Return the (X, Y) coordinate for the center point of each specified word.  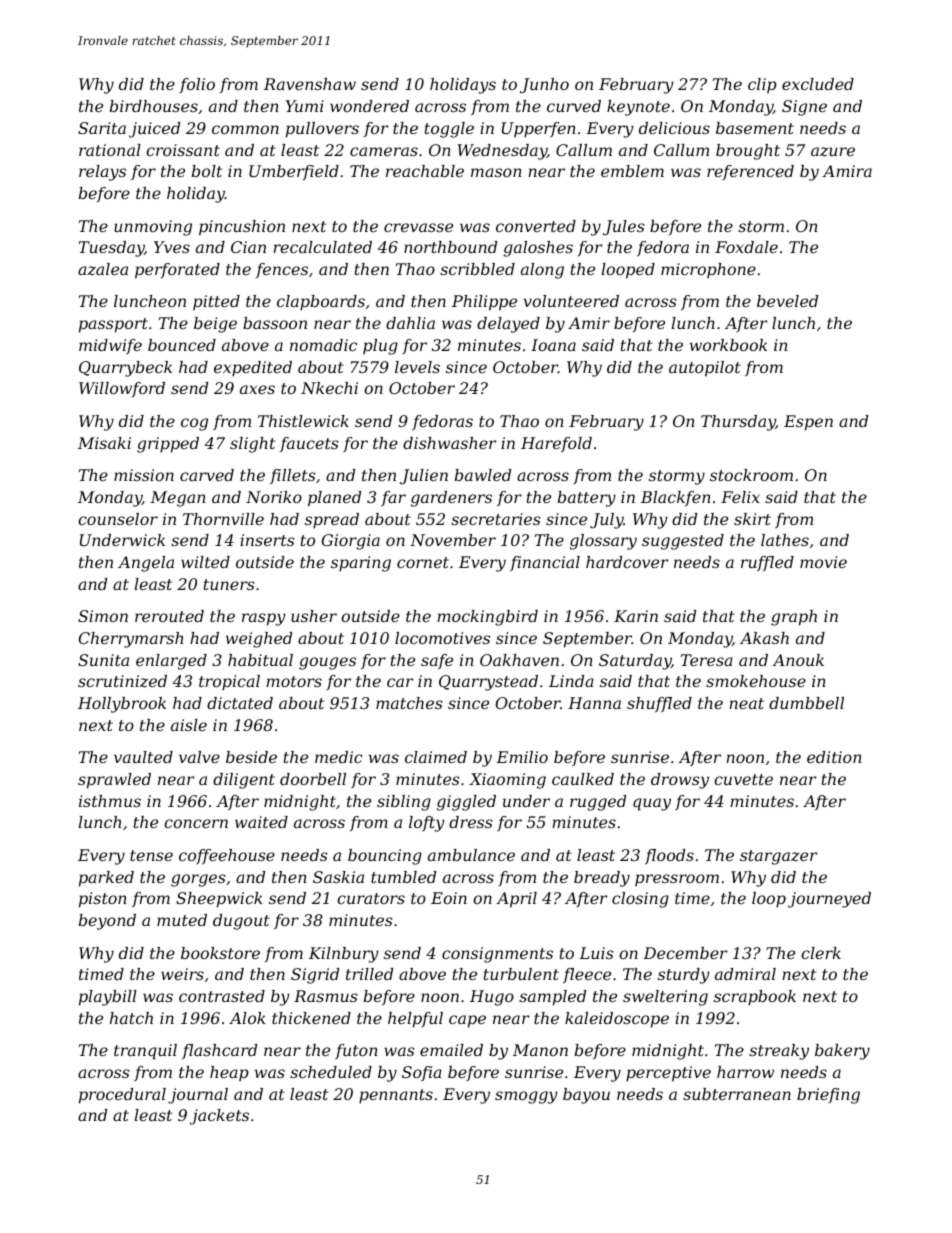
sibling (404, 803)
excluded (818, 84)
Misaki (104, 443)
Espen (808, 423)
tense (151, 855)
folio (197, 85)
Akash (764, 638)
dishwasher (449, 443)
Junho (544, 86)
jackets (219, 1117)
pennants (396, 1096)
